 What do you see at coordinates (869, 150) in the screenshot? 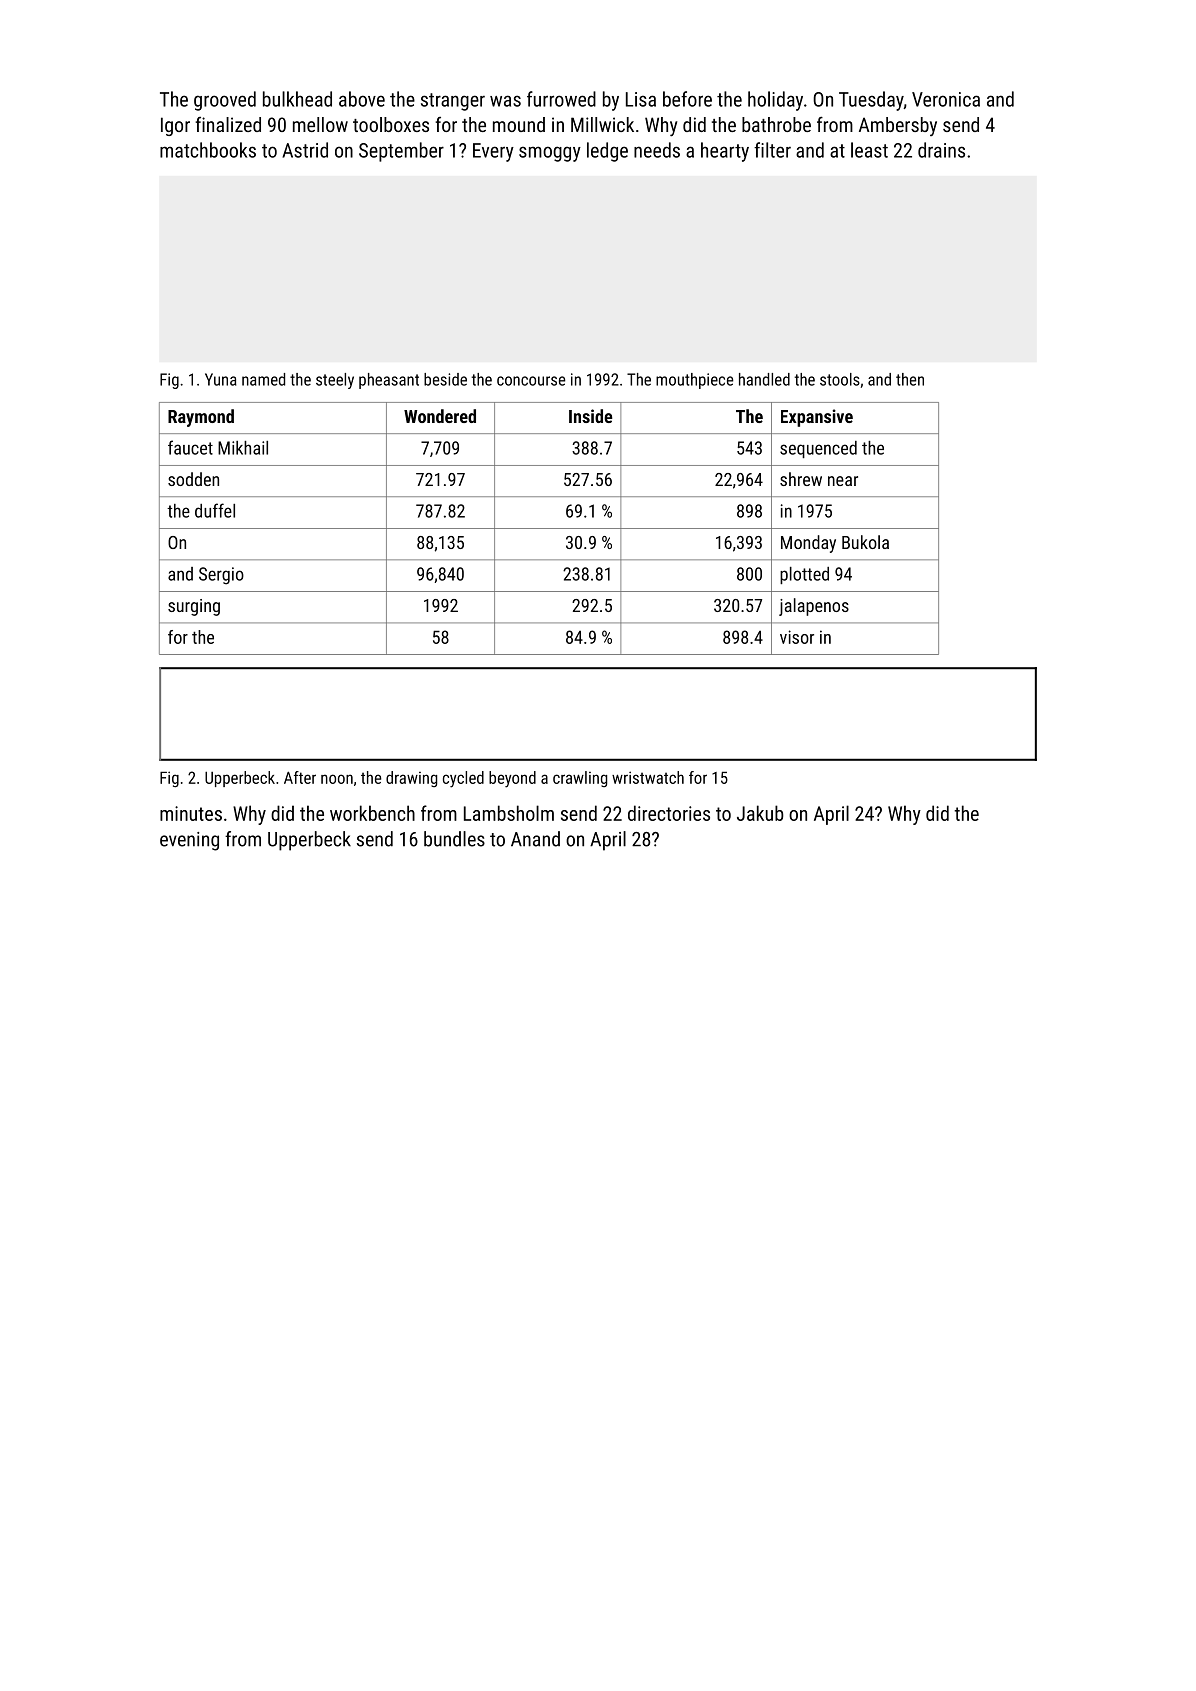
I see `least` at bounding box center [869, 150].
